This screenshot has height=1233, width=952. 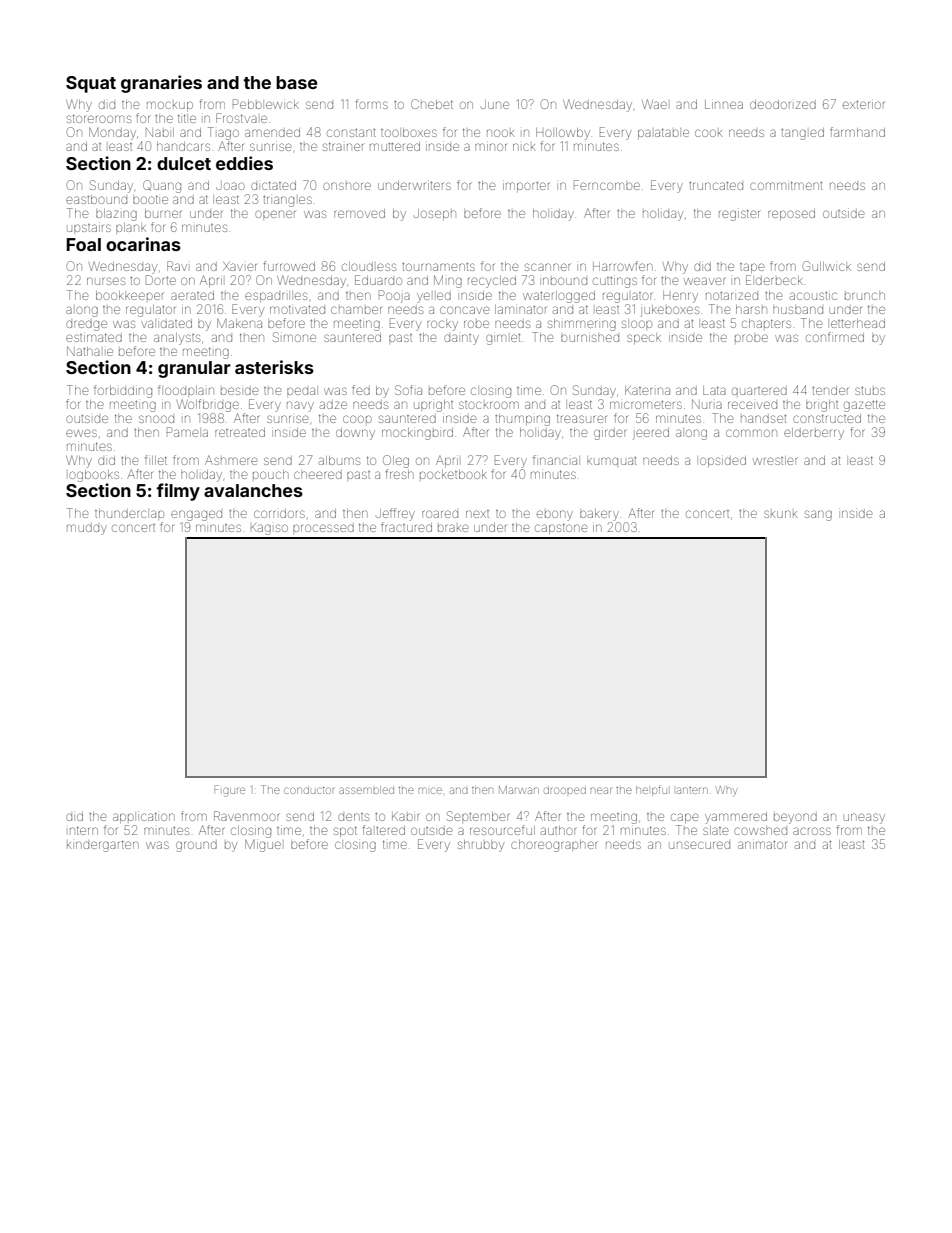 I want to click on sang, so click(x=818, y=515).
